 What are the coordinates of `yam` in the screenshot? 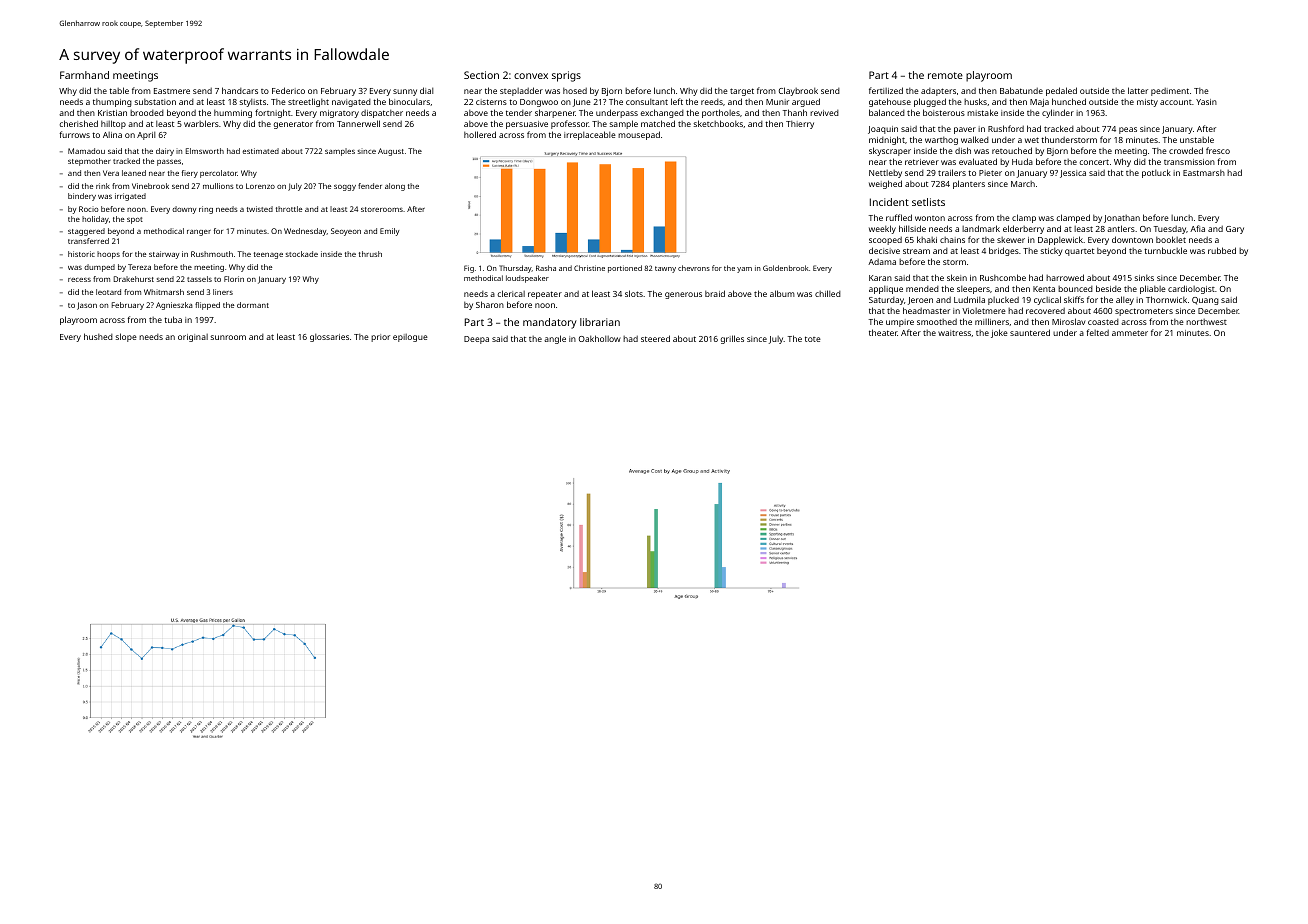 It's located at (744, 270).
